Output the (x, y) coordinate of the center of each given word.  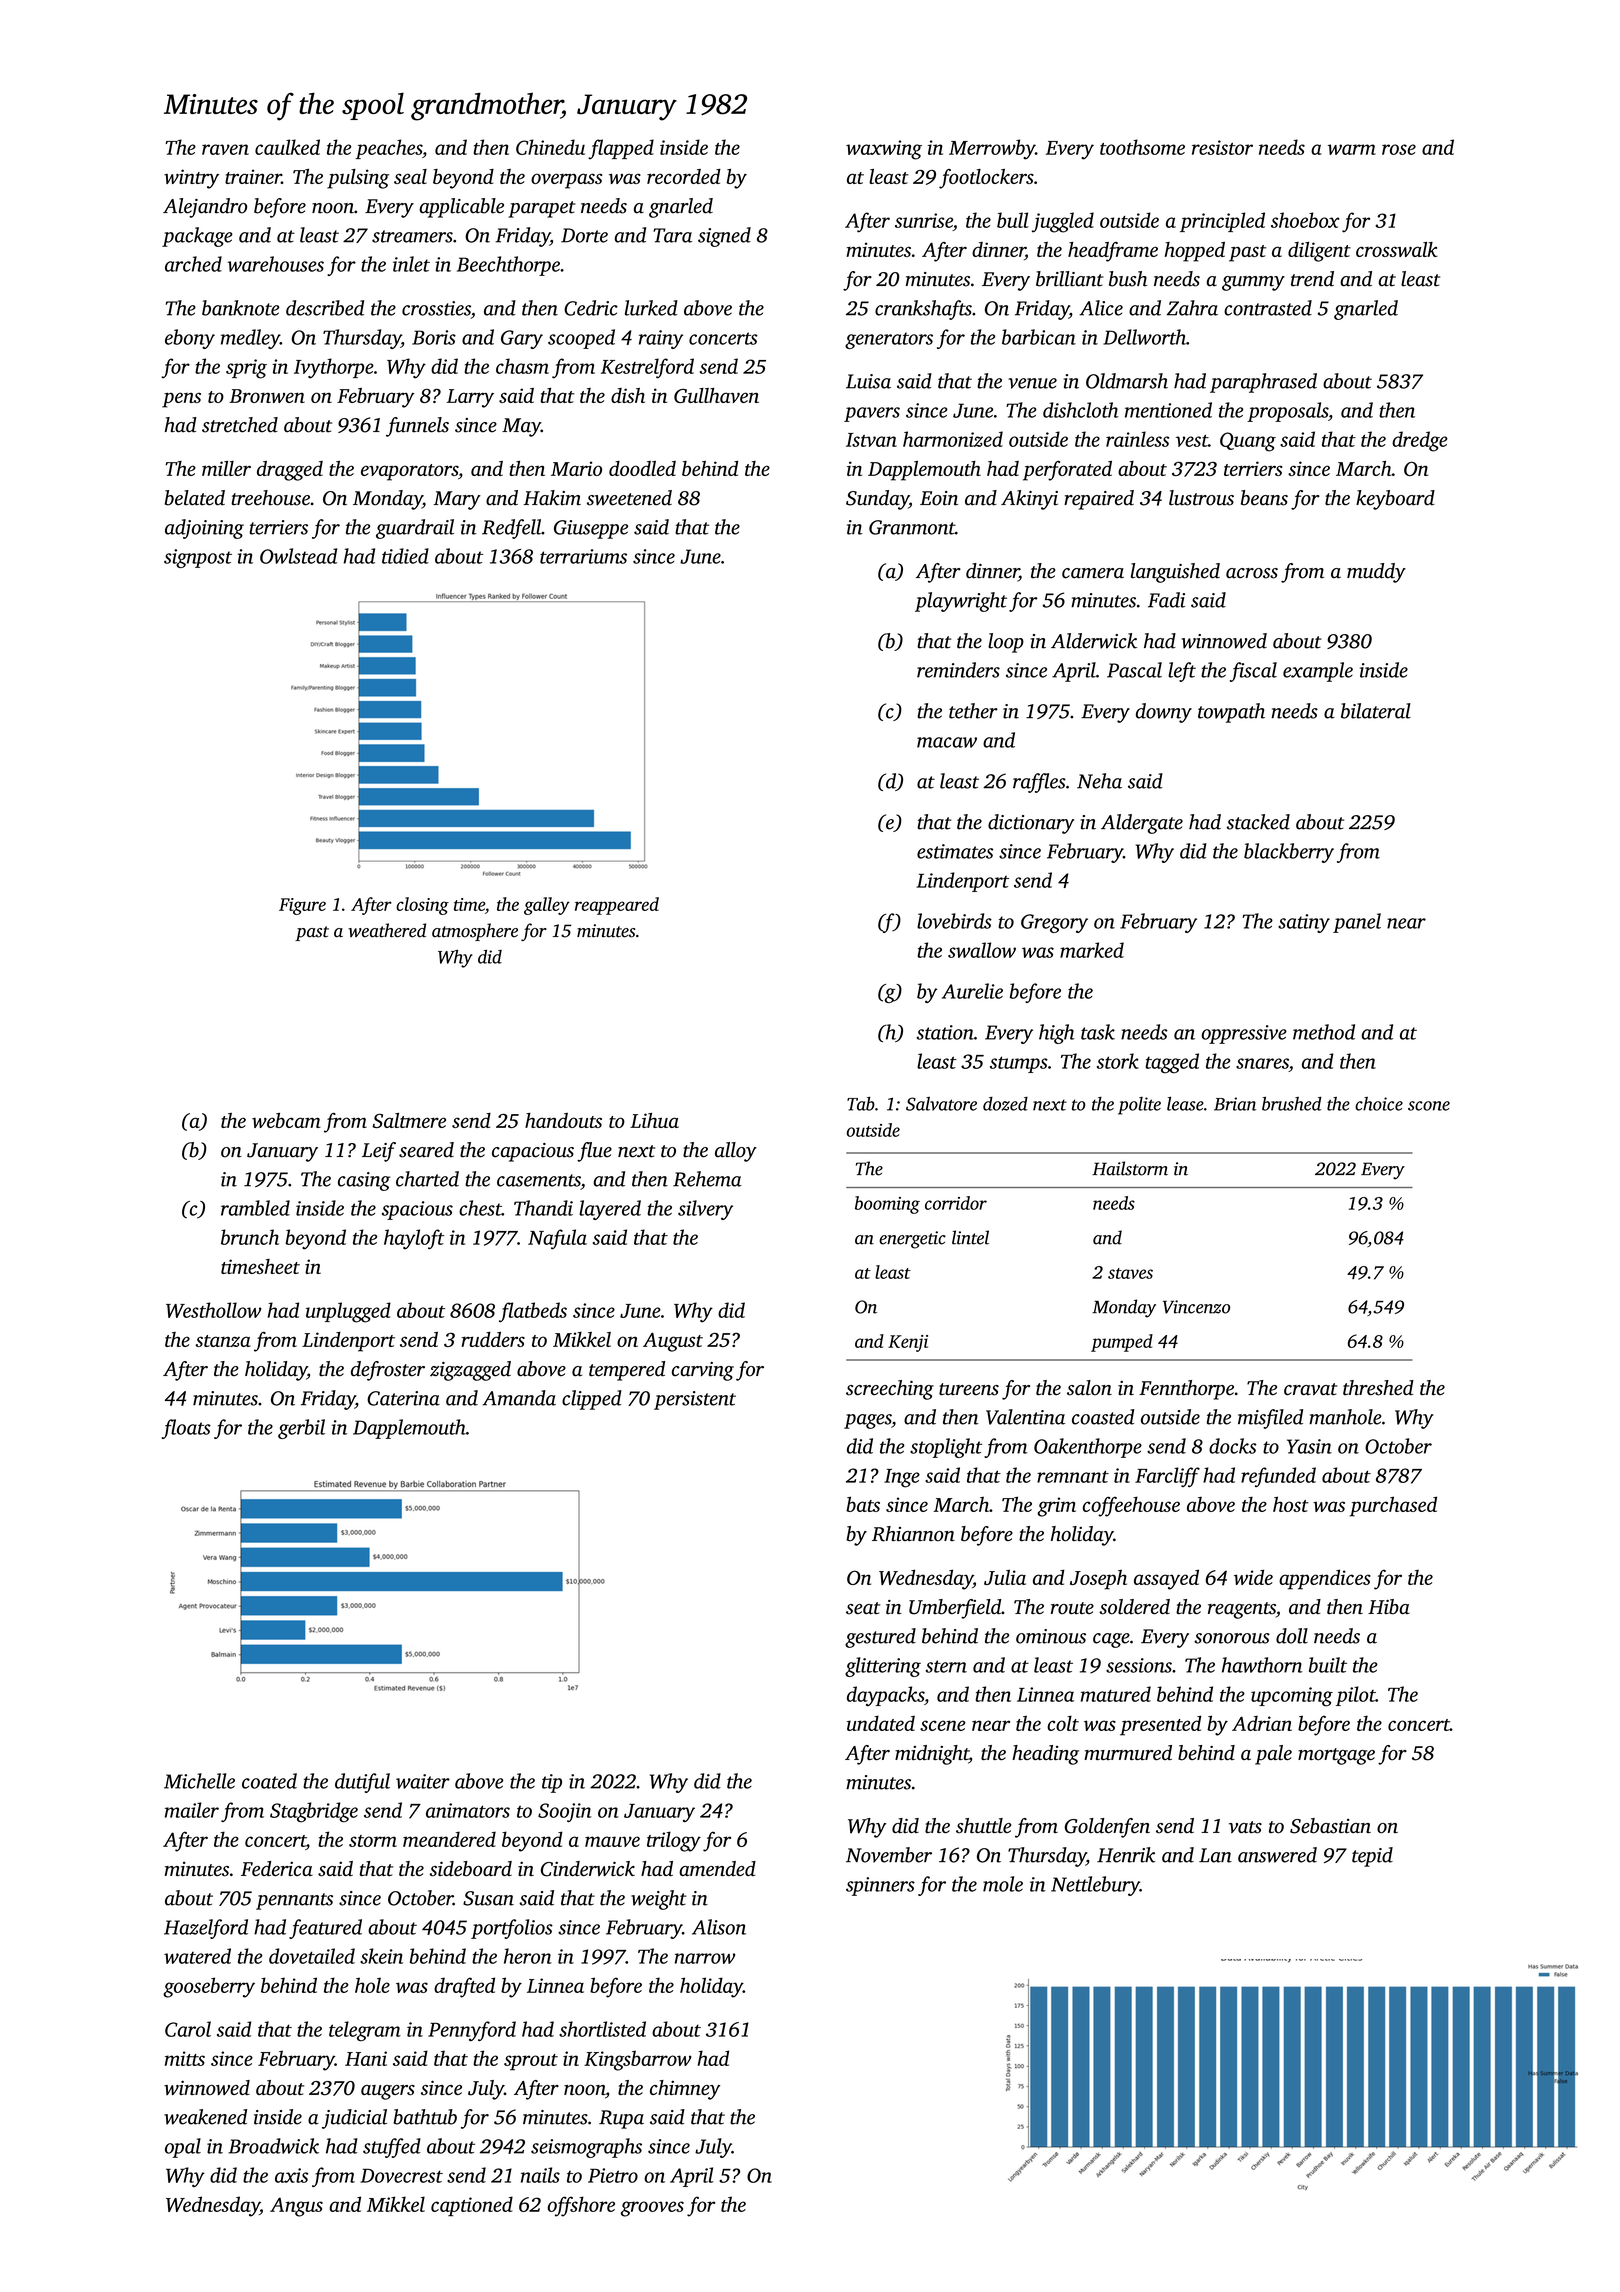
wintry (191, 179)
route (1072, 1608)
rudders (493, 1339)
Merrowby (992, 149)
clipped (592, 1400)
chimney (685, 2090)
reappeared (617, 906)
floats (186, 1429)
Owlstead (298, 556)
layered (610, 1210)
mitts (185, 2058)
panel (1357, 923)
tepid (1372, 1857)
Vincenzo (1196, 1307)
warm (1352, 149)
